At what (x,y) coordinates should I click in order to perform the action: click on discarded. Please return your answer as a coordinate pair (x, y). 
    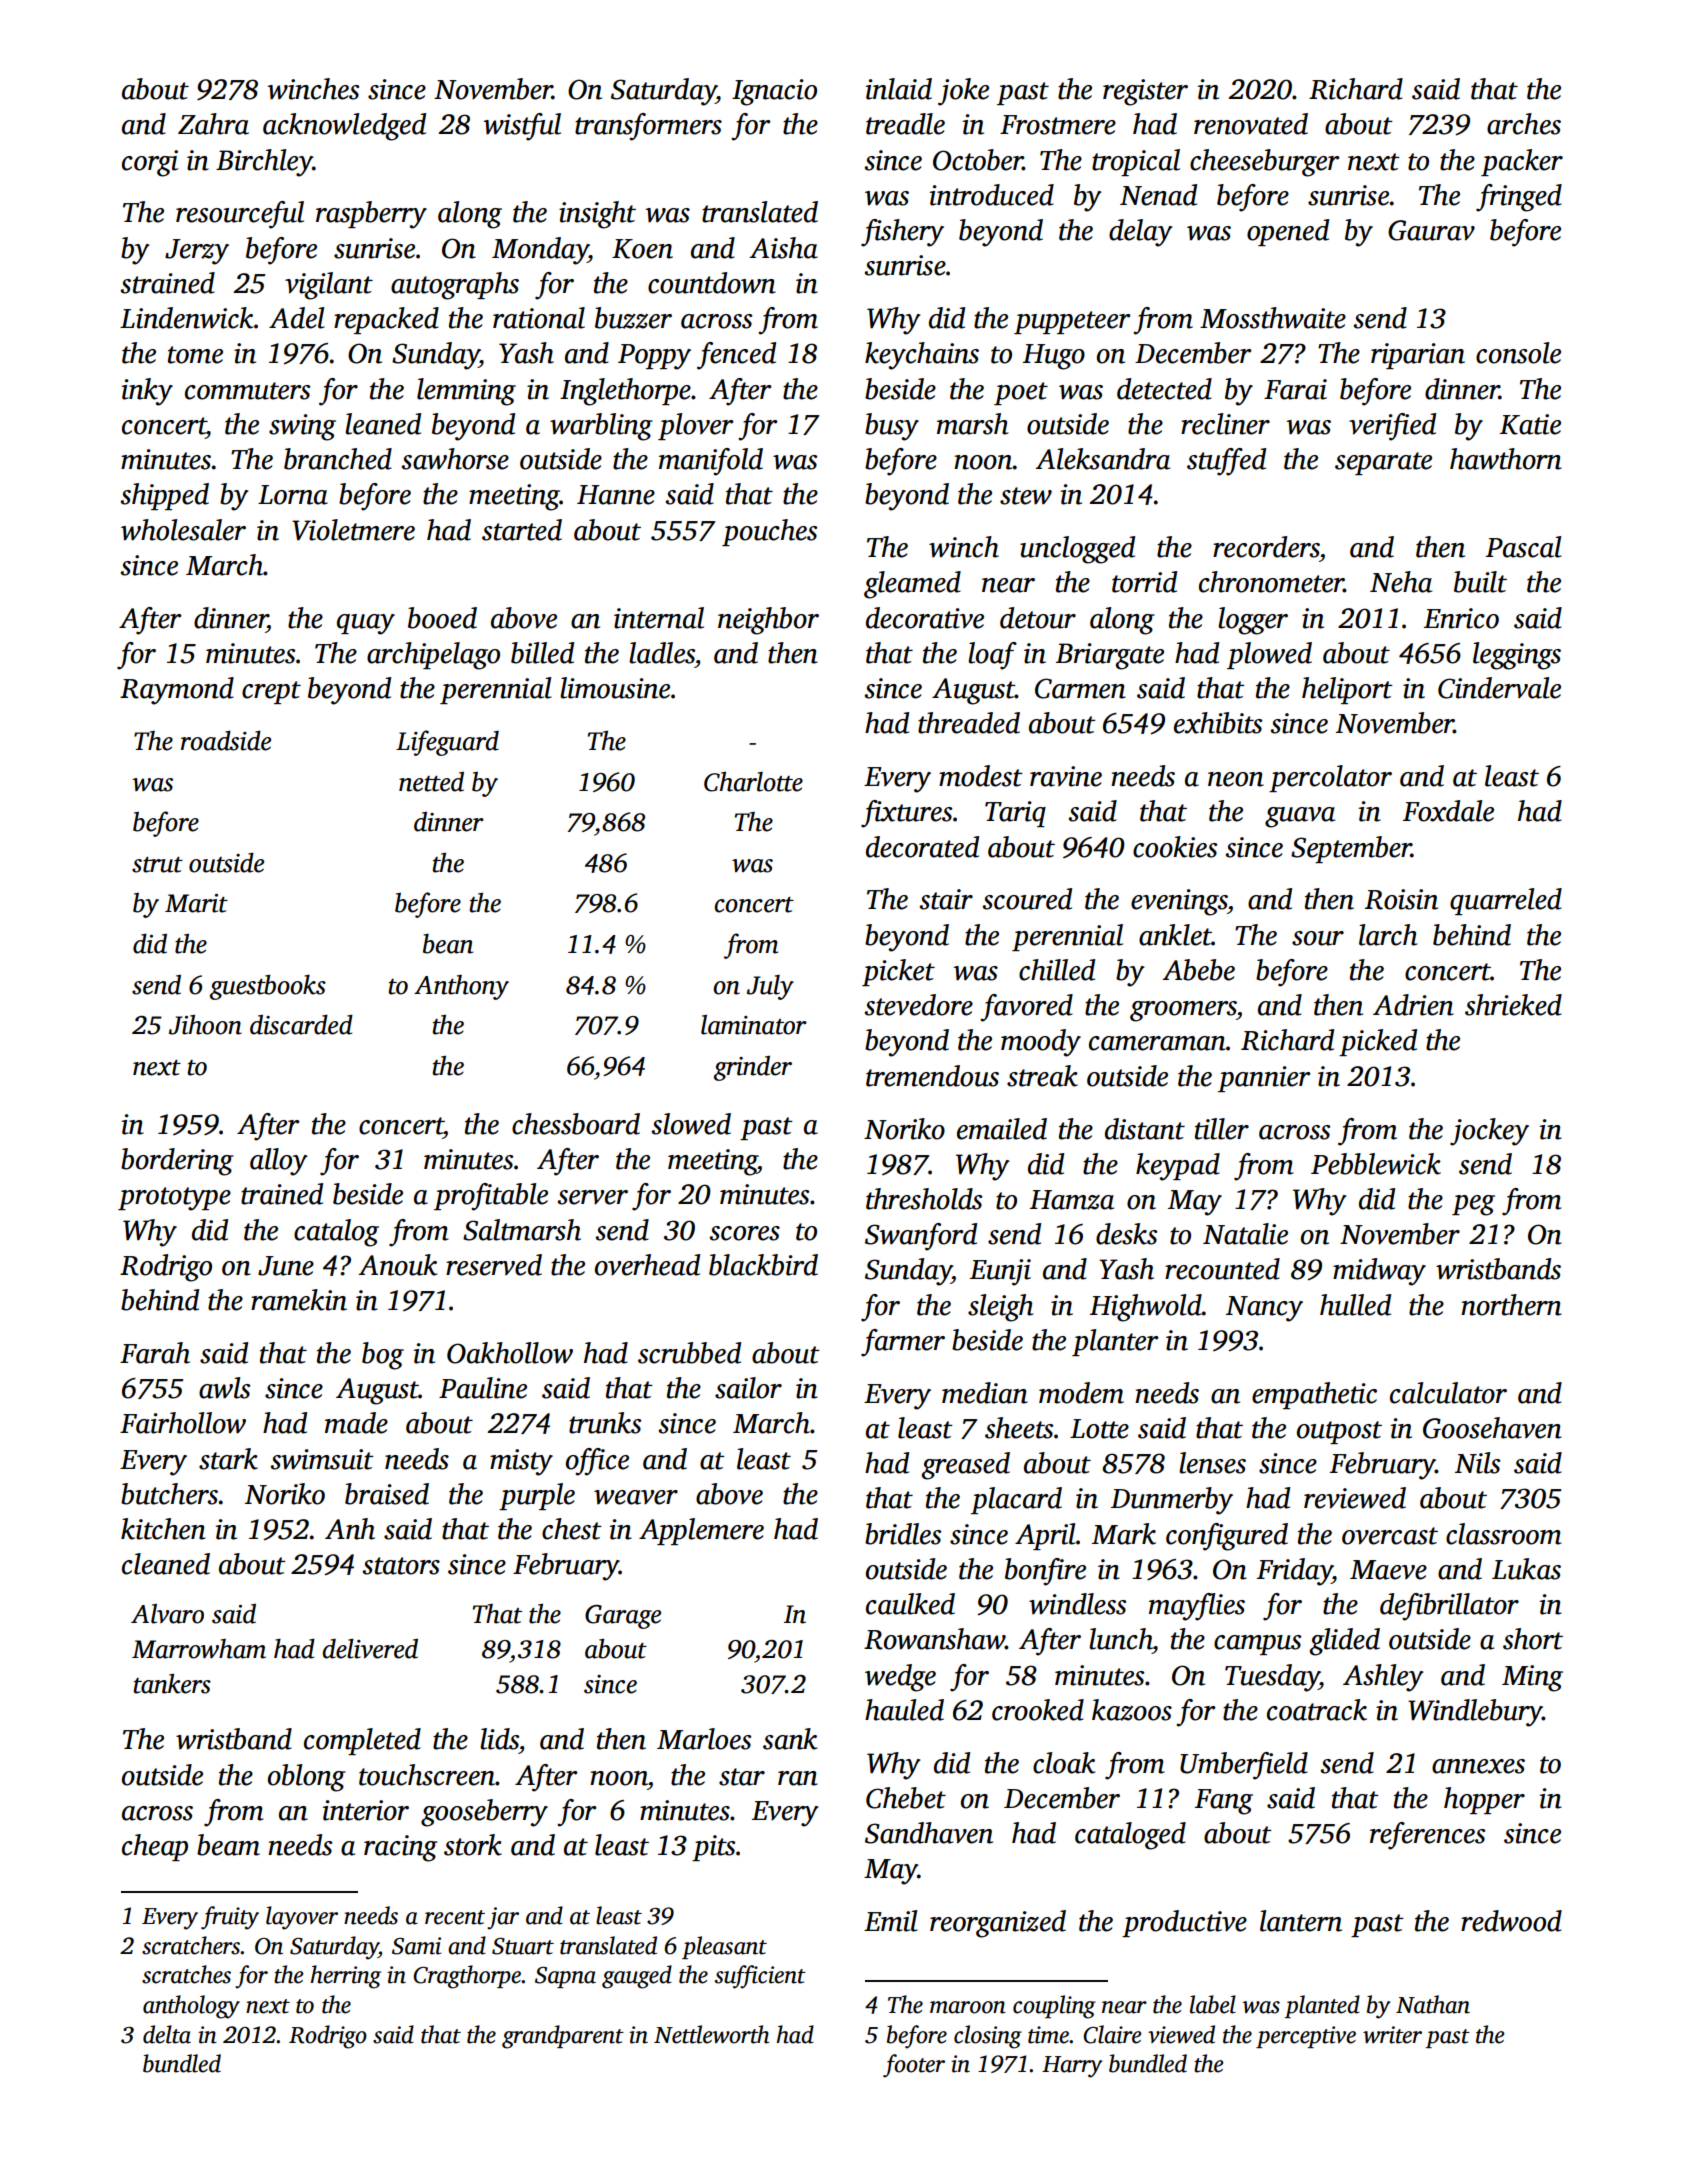
    Looking at the image, I should click on (301, 1024).
